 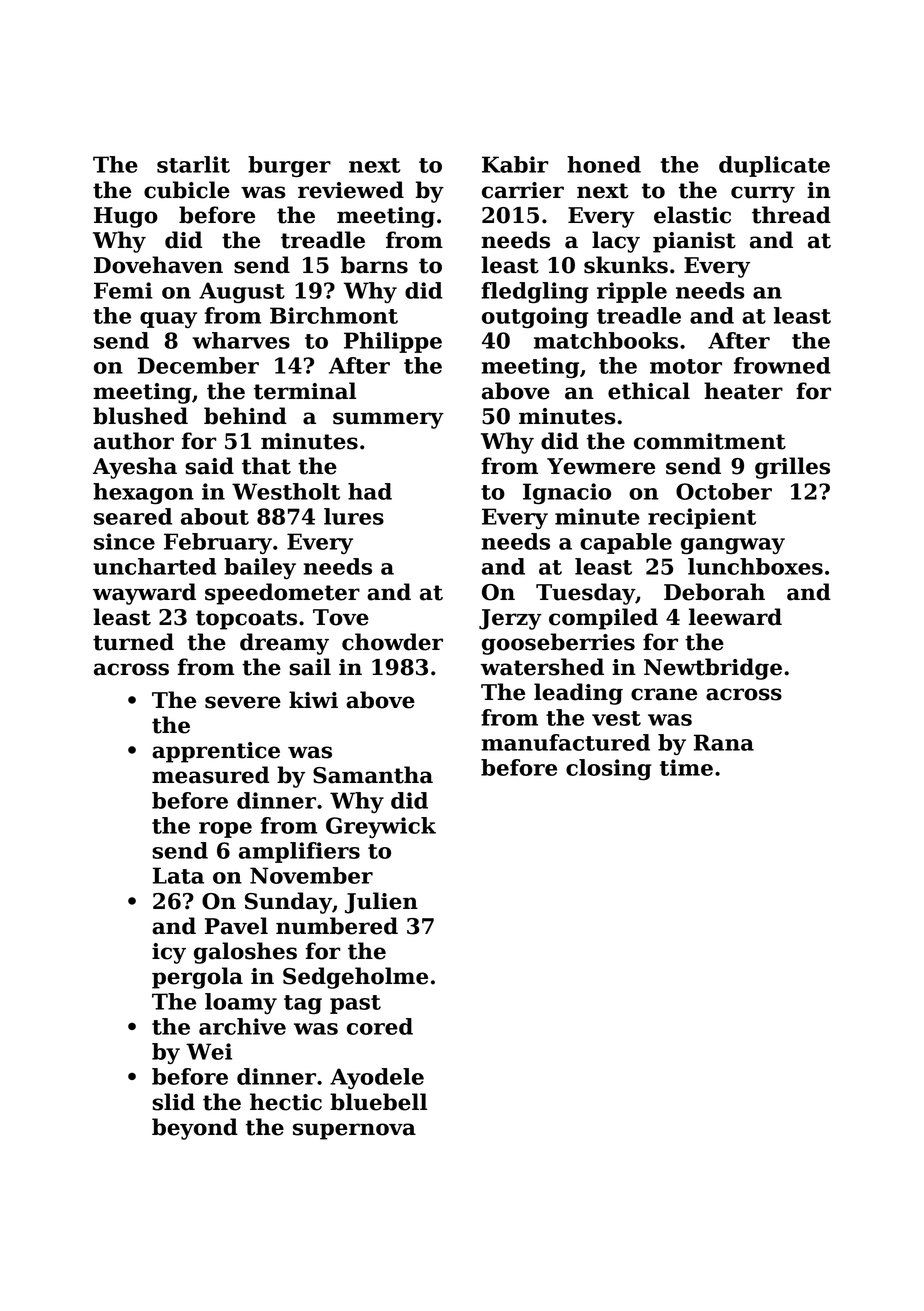 I want to click on Greywick, so click(x=381, y=827).
